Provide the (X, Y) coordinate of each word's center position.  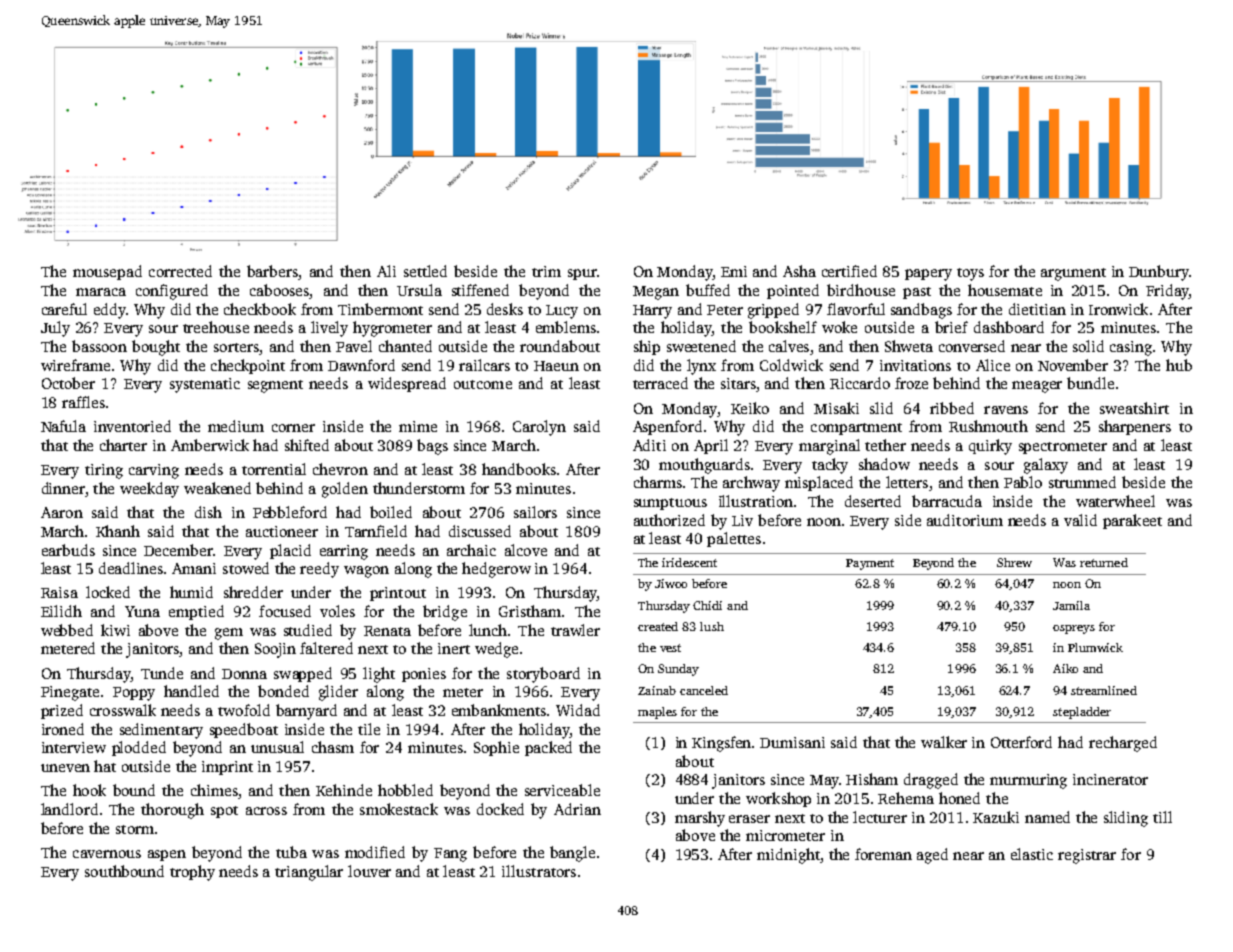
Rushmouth (988, 426)
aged (932, 856)
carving (154, 471)
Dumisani (792, 742)
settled (425, 271)
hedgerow (496, 570)
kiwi (115, 630)
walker (944, 742)
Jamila (1071, 605)
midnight (789, 856)
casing (1131, 348)
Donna (244, 674)
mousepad (107, 272)
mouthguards (704, 466)
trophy (192, 873)
